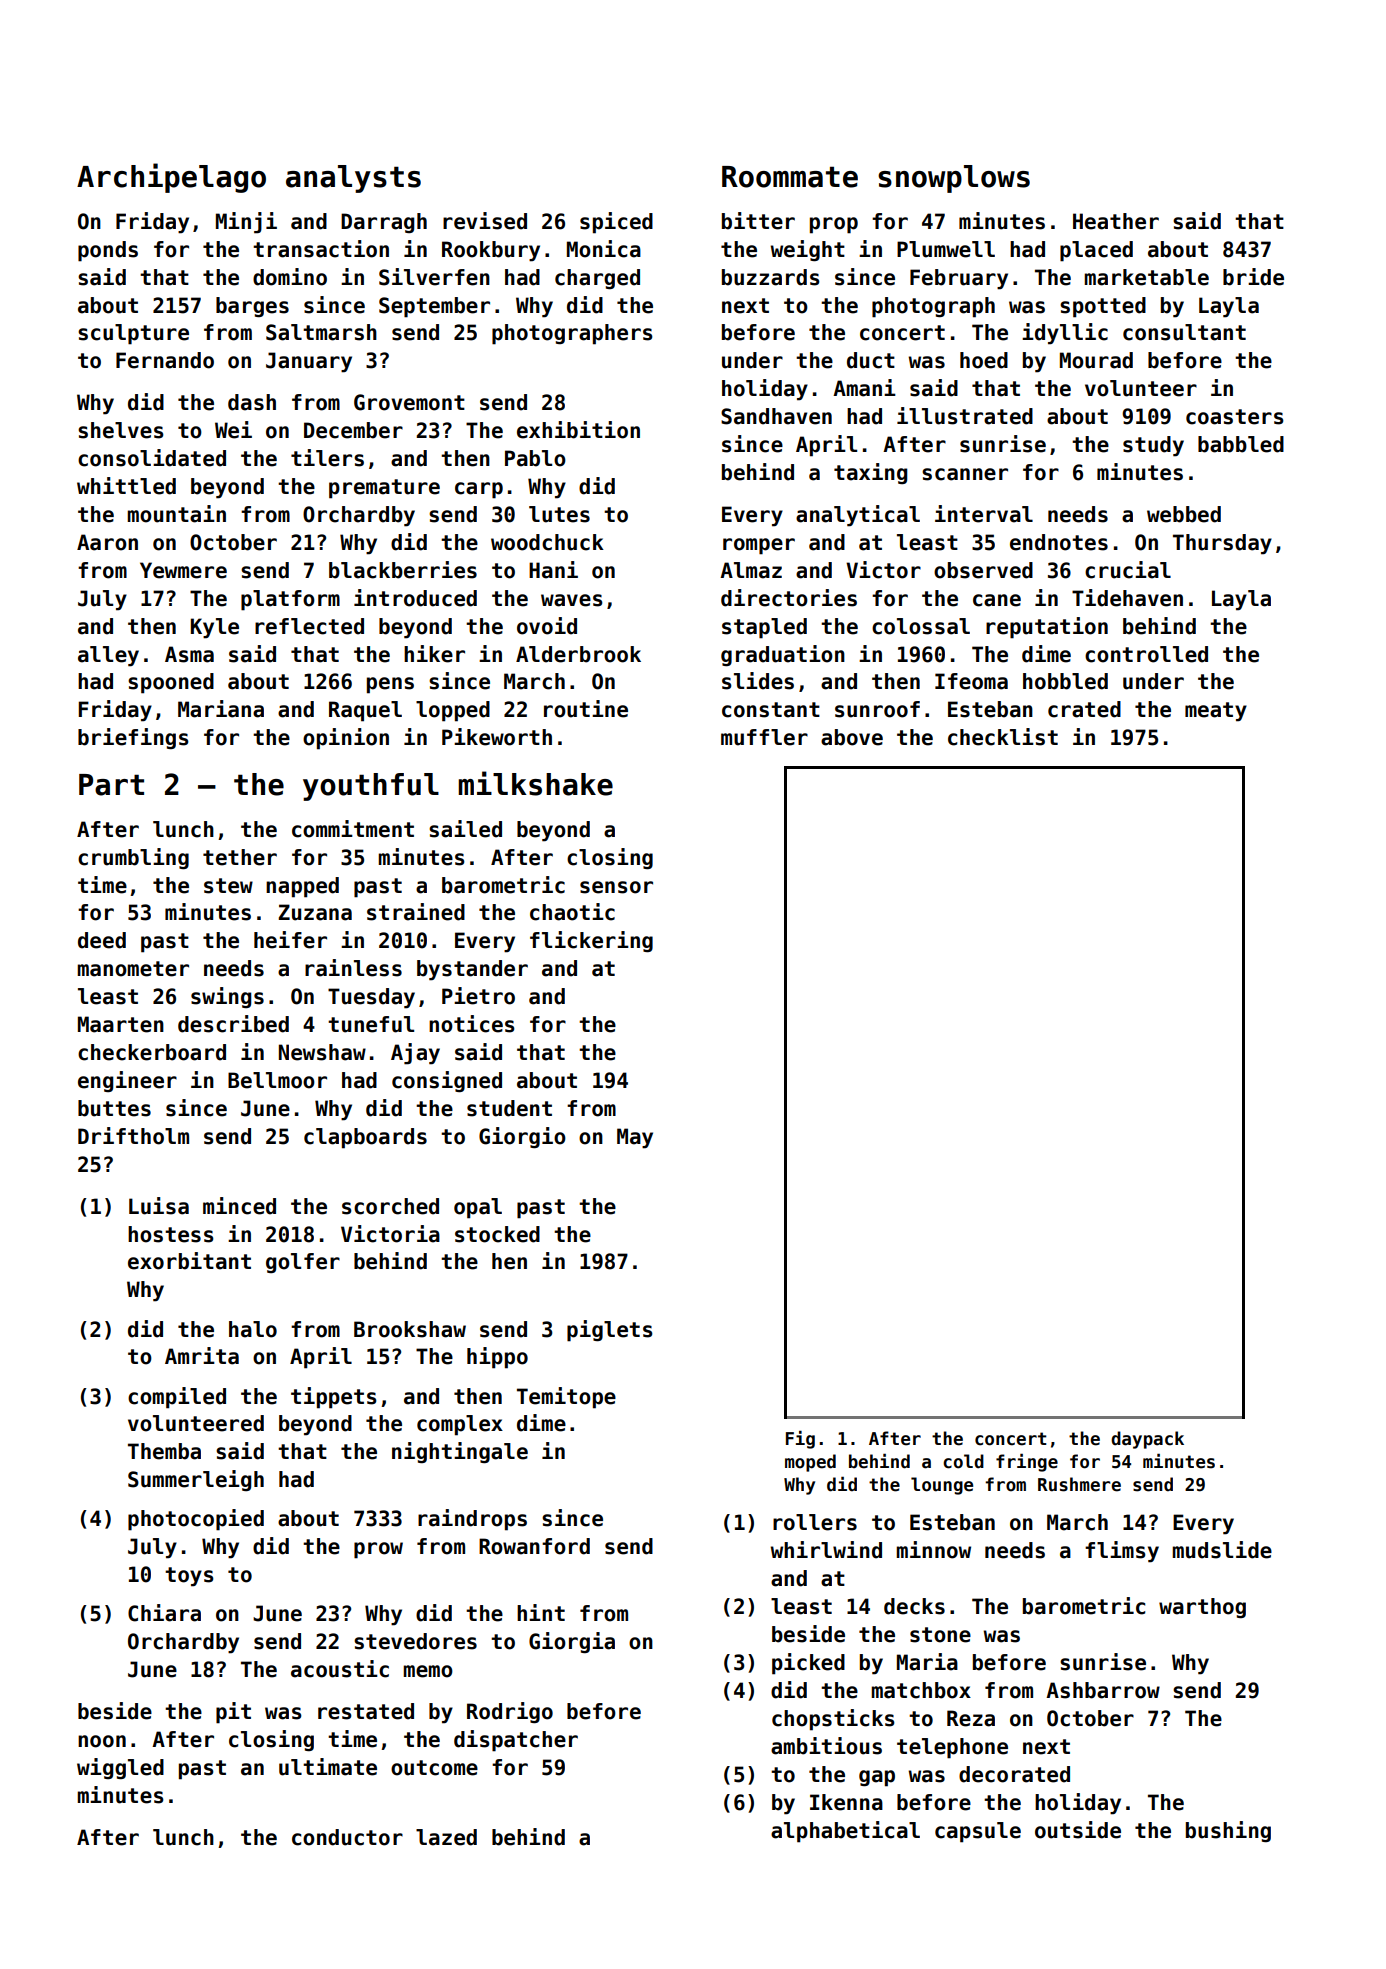 This screenshot has width=1386, height=1969. Describe the element at coordinates (171, 683) in the screenshot. I see `spooned` at that location.
